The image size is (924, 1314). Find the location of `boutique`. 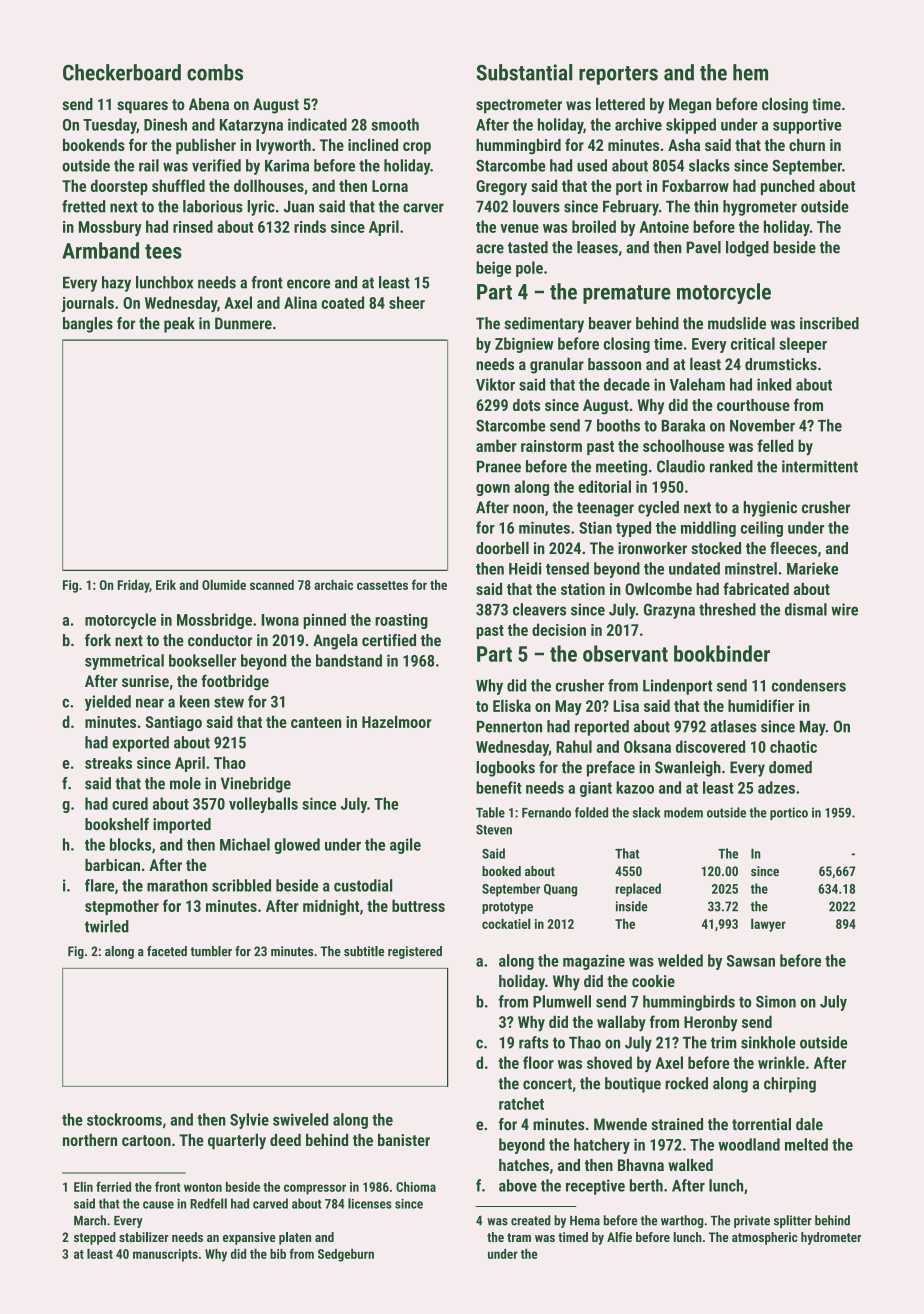

boutique is located at coordinates (633, 1085).
